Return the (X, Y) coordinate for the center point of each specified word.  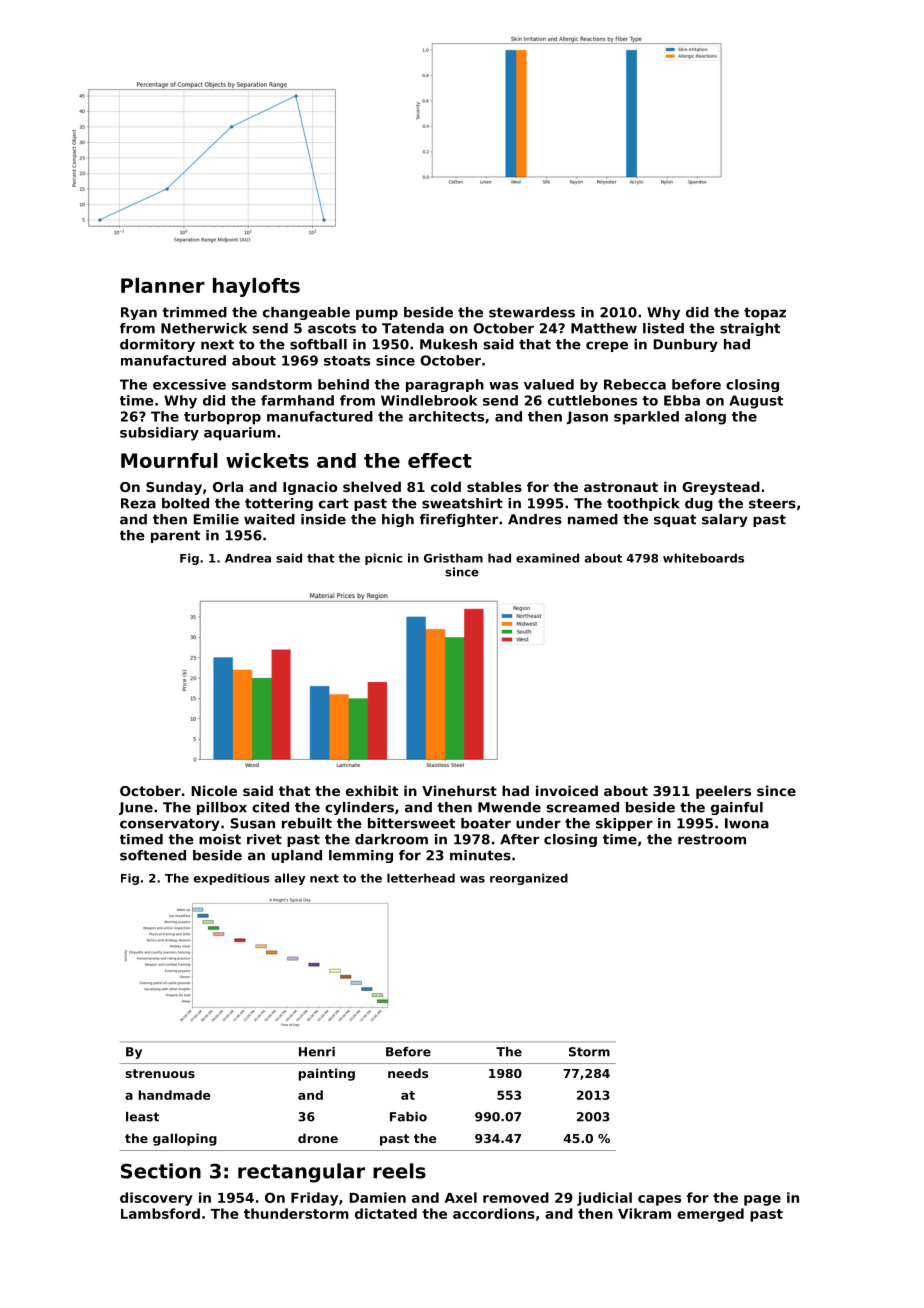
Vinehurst (459, 790)
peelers (723, 792)
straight (750, 329)
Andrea (248, 558)
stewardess (532, 312)
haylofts (256, 287)
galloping (185, 1139)
